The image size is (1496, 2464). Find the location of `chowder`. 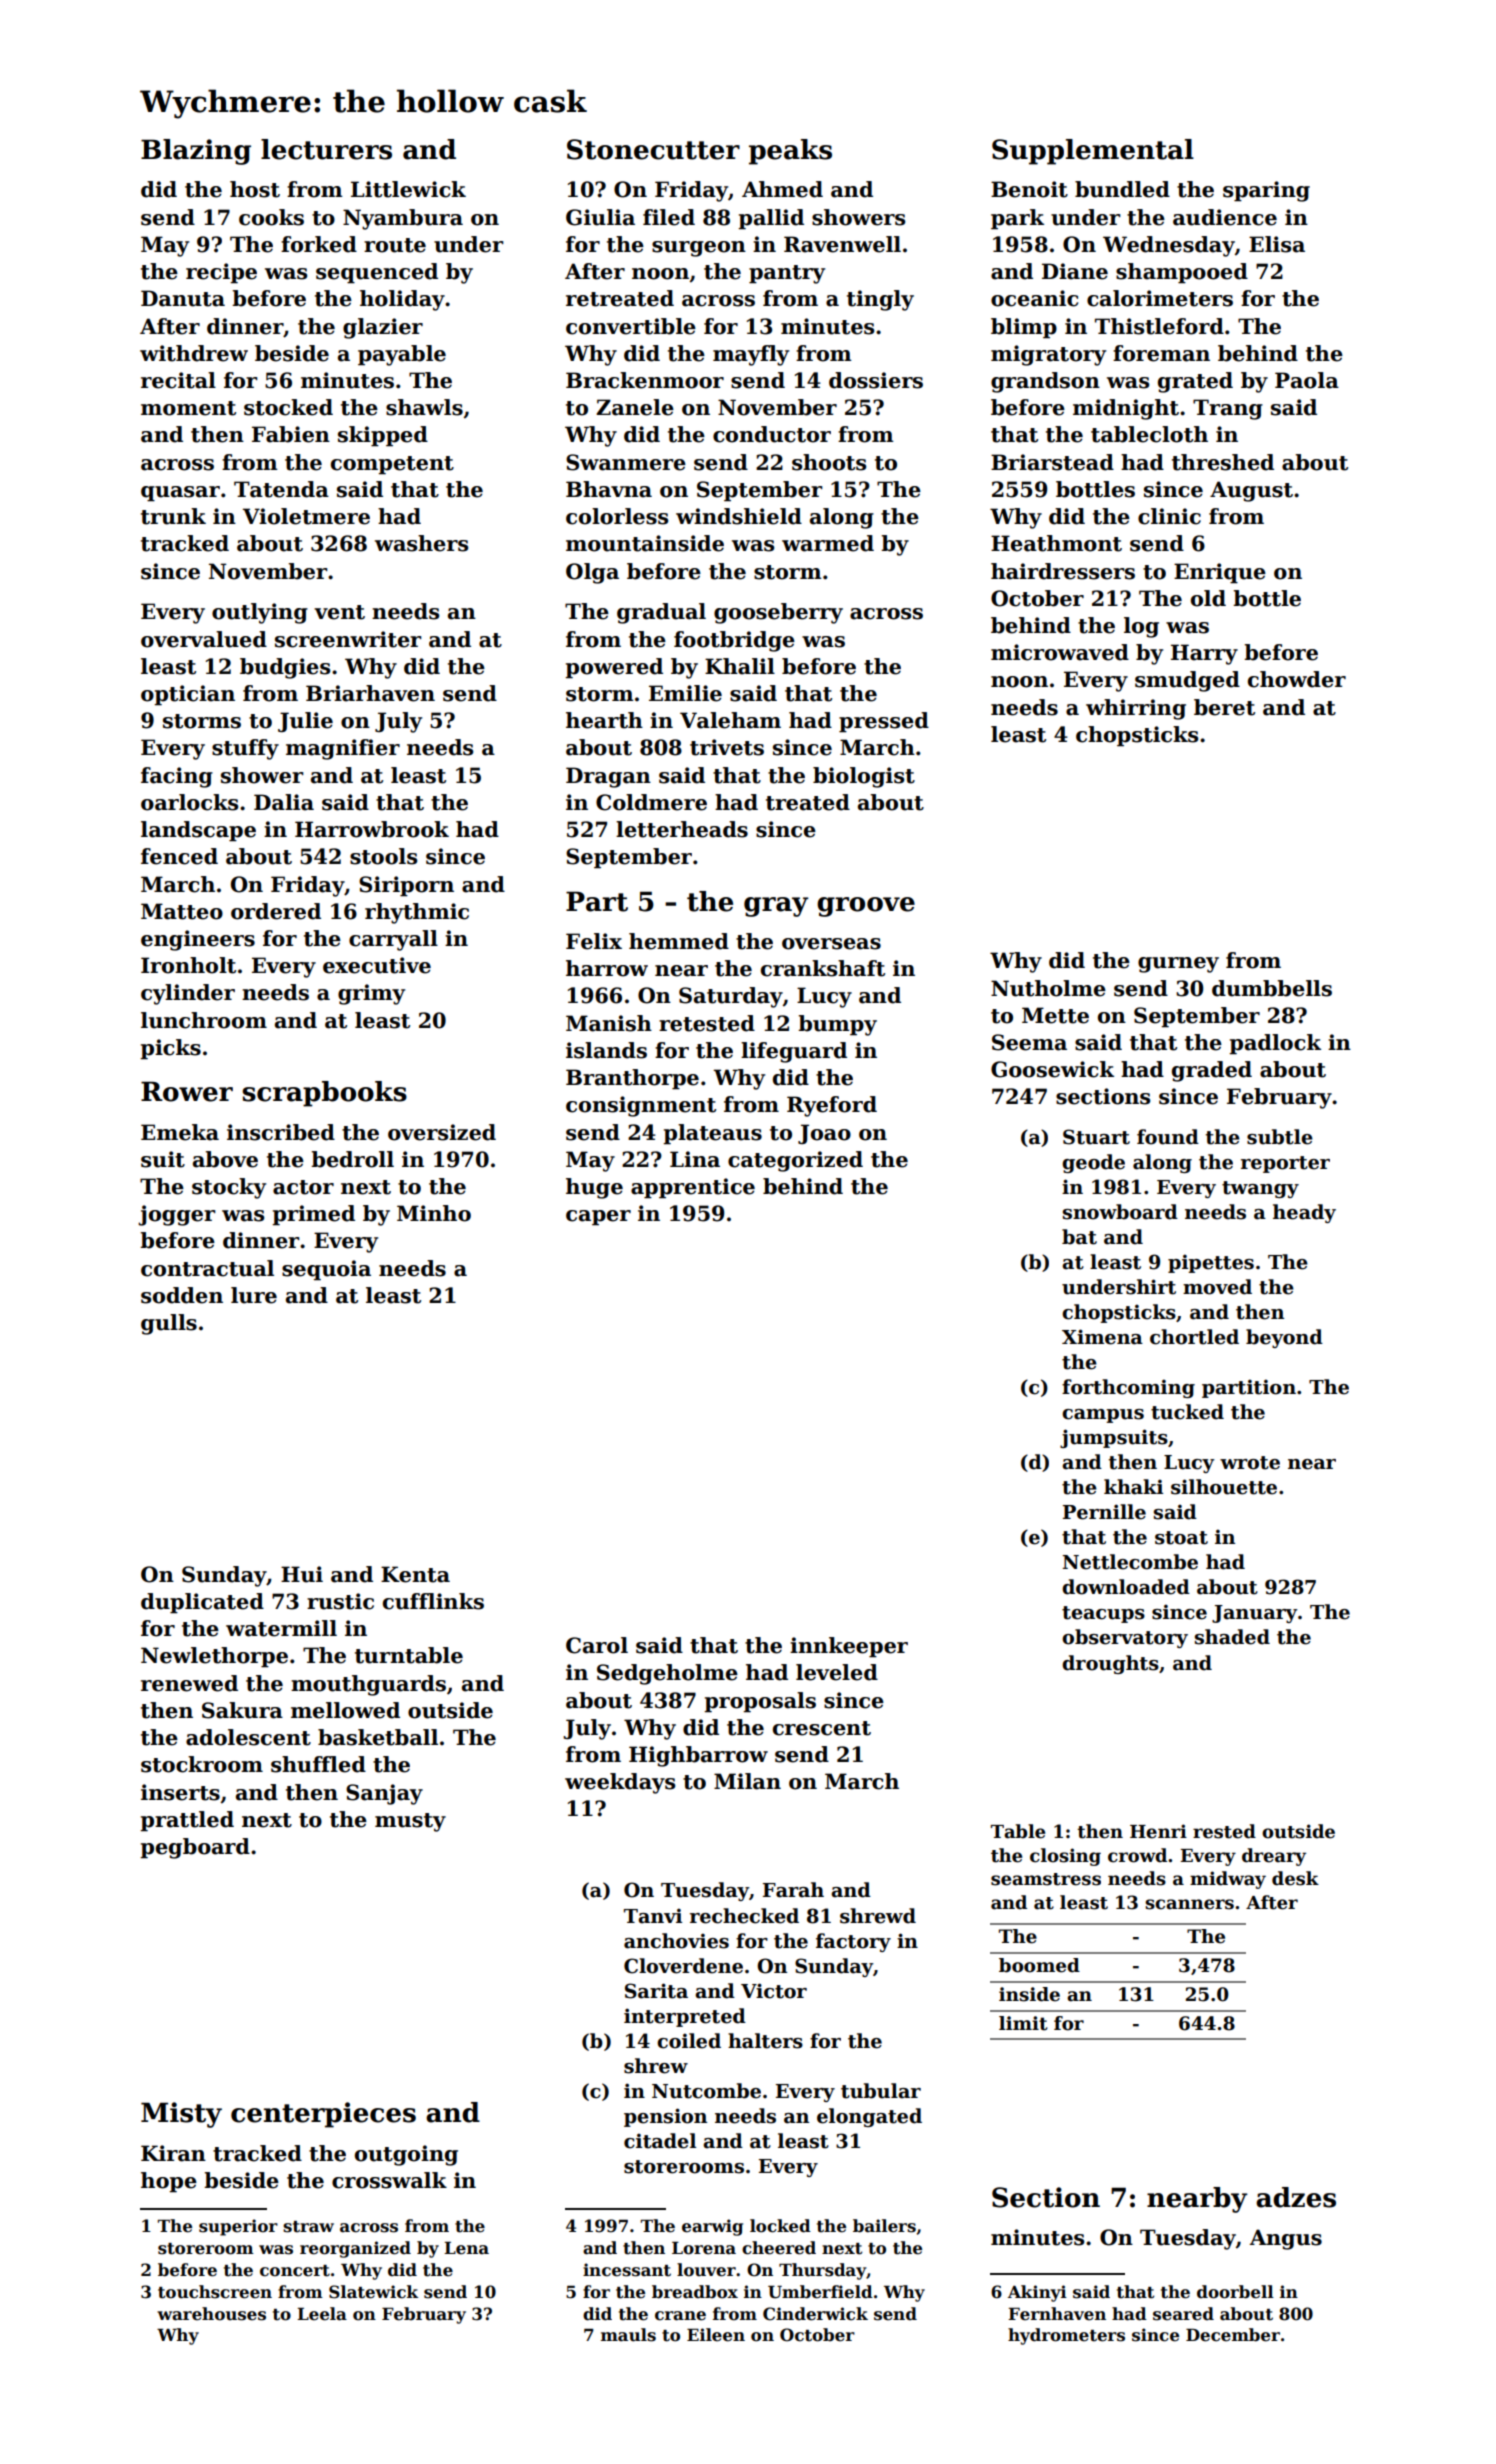

chowder is located at coordinates (1297, 679).
